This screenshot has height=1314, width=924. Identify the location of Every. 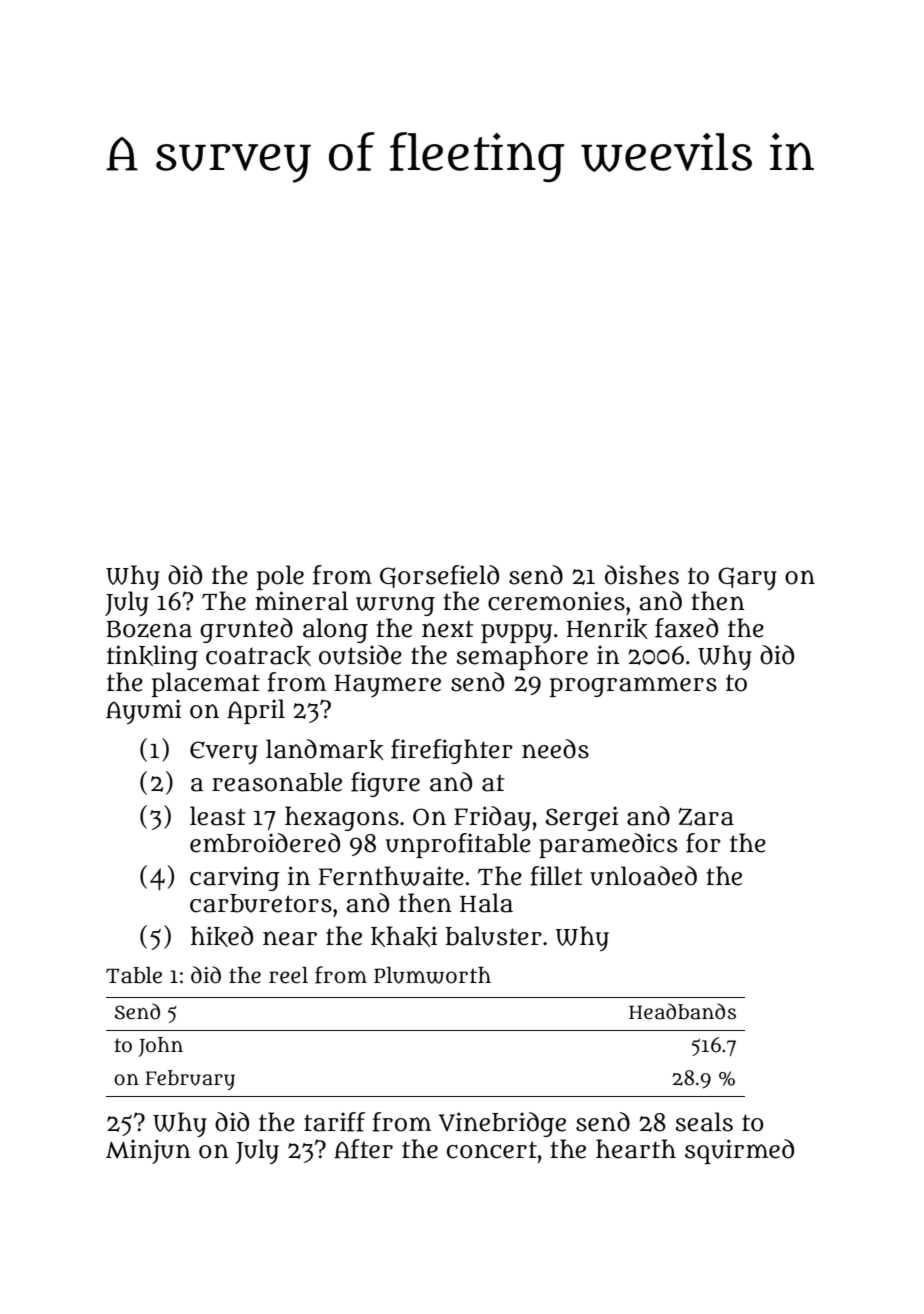
(224, 752).
